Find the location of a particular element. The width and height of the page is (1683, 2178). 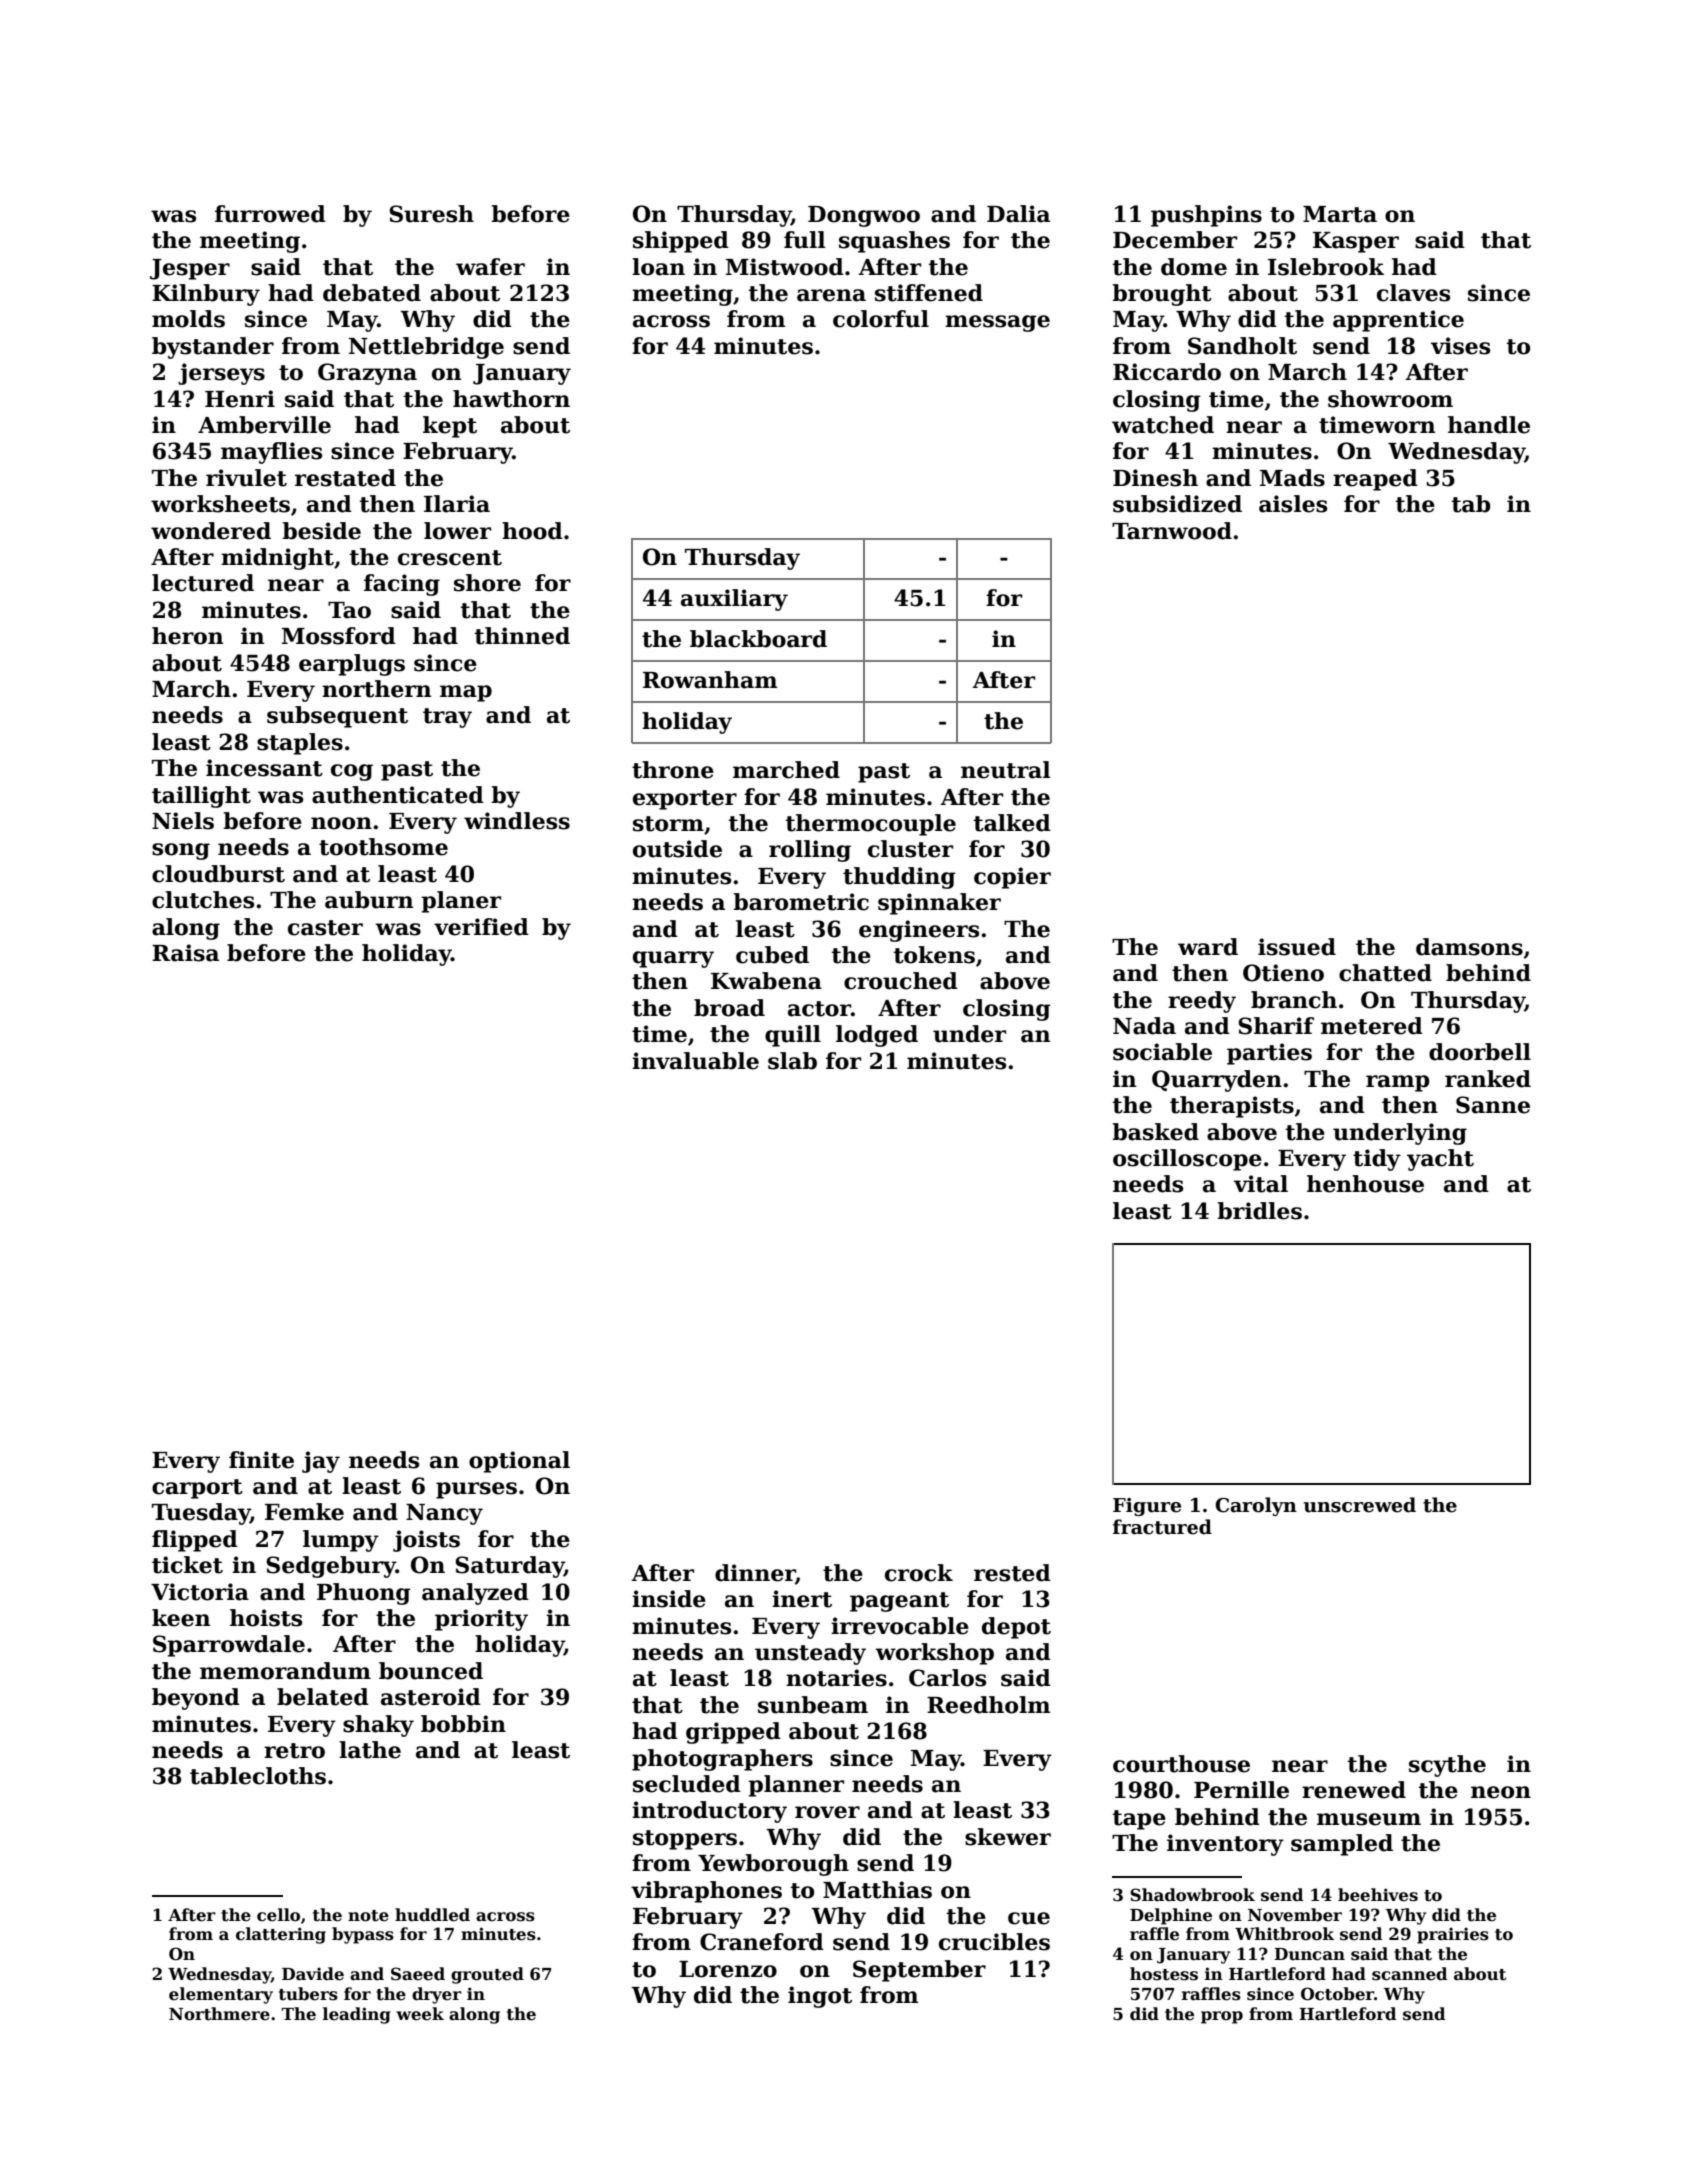

hawthorn is located at coordinates (511, 399).
